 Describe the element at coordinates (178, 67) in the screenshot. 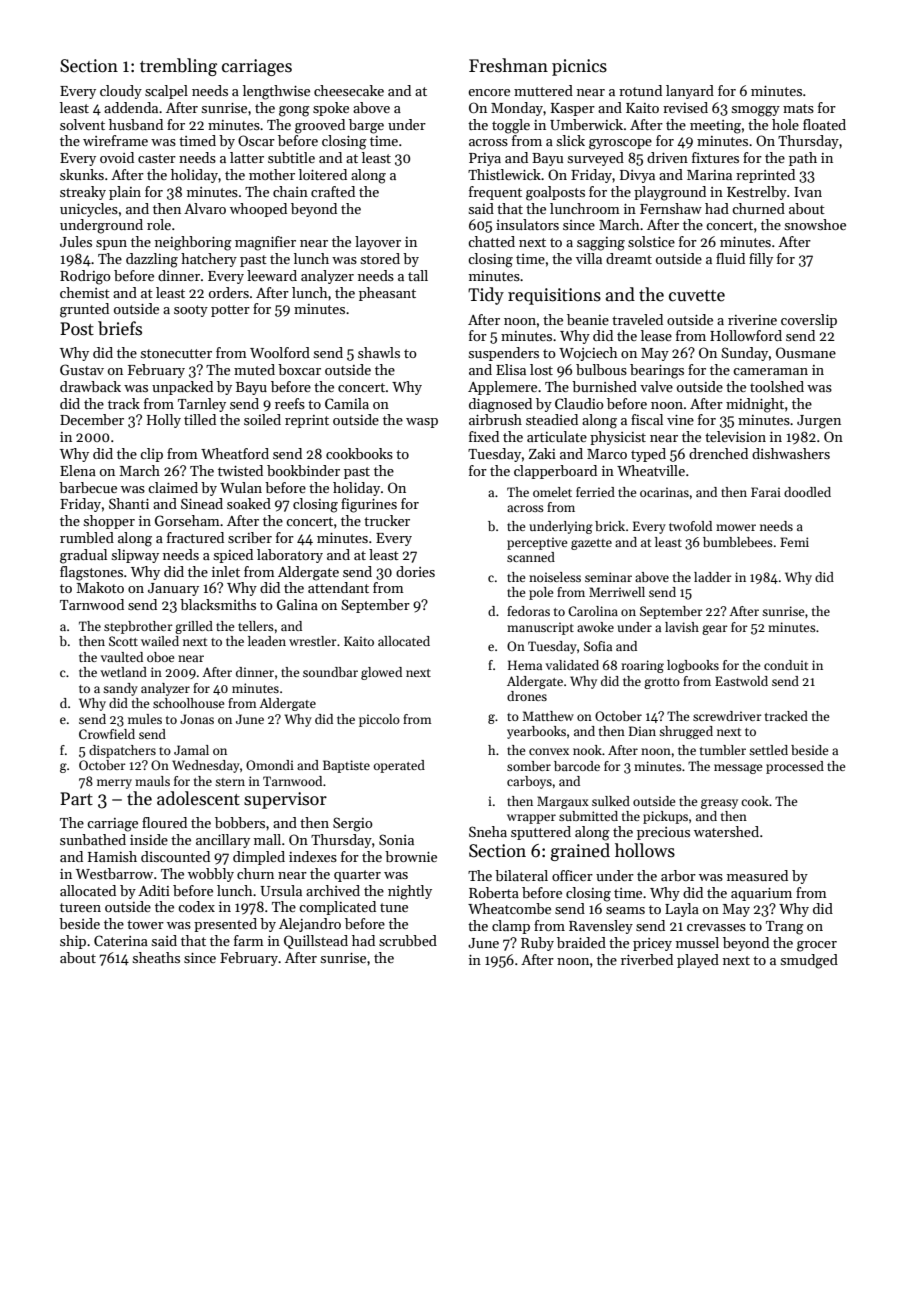

I see `trembling` at that location.
